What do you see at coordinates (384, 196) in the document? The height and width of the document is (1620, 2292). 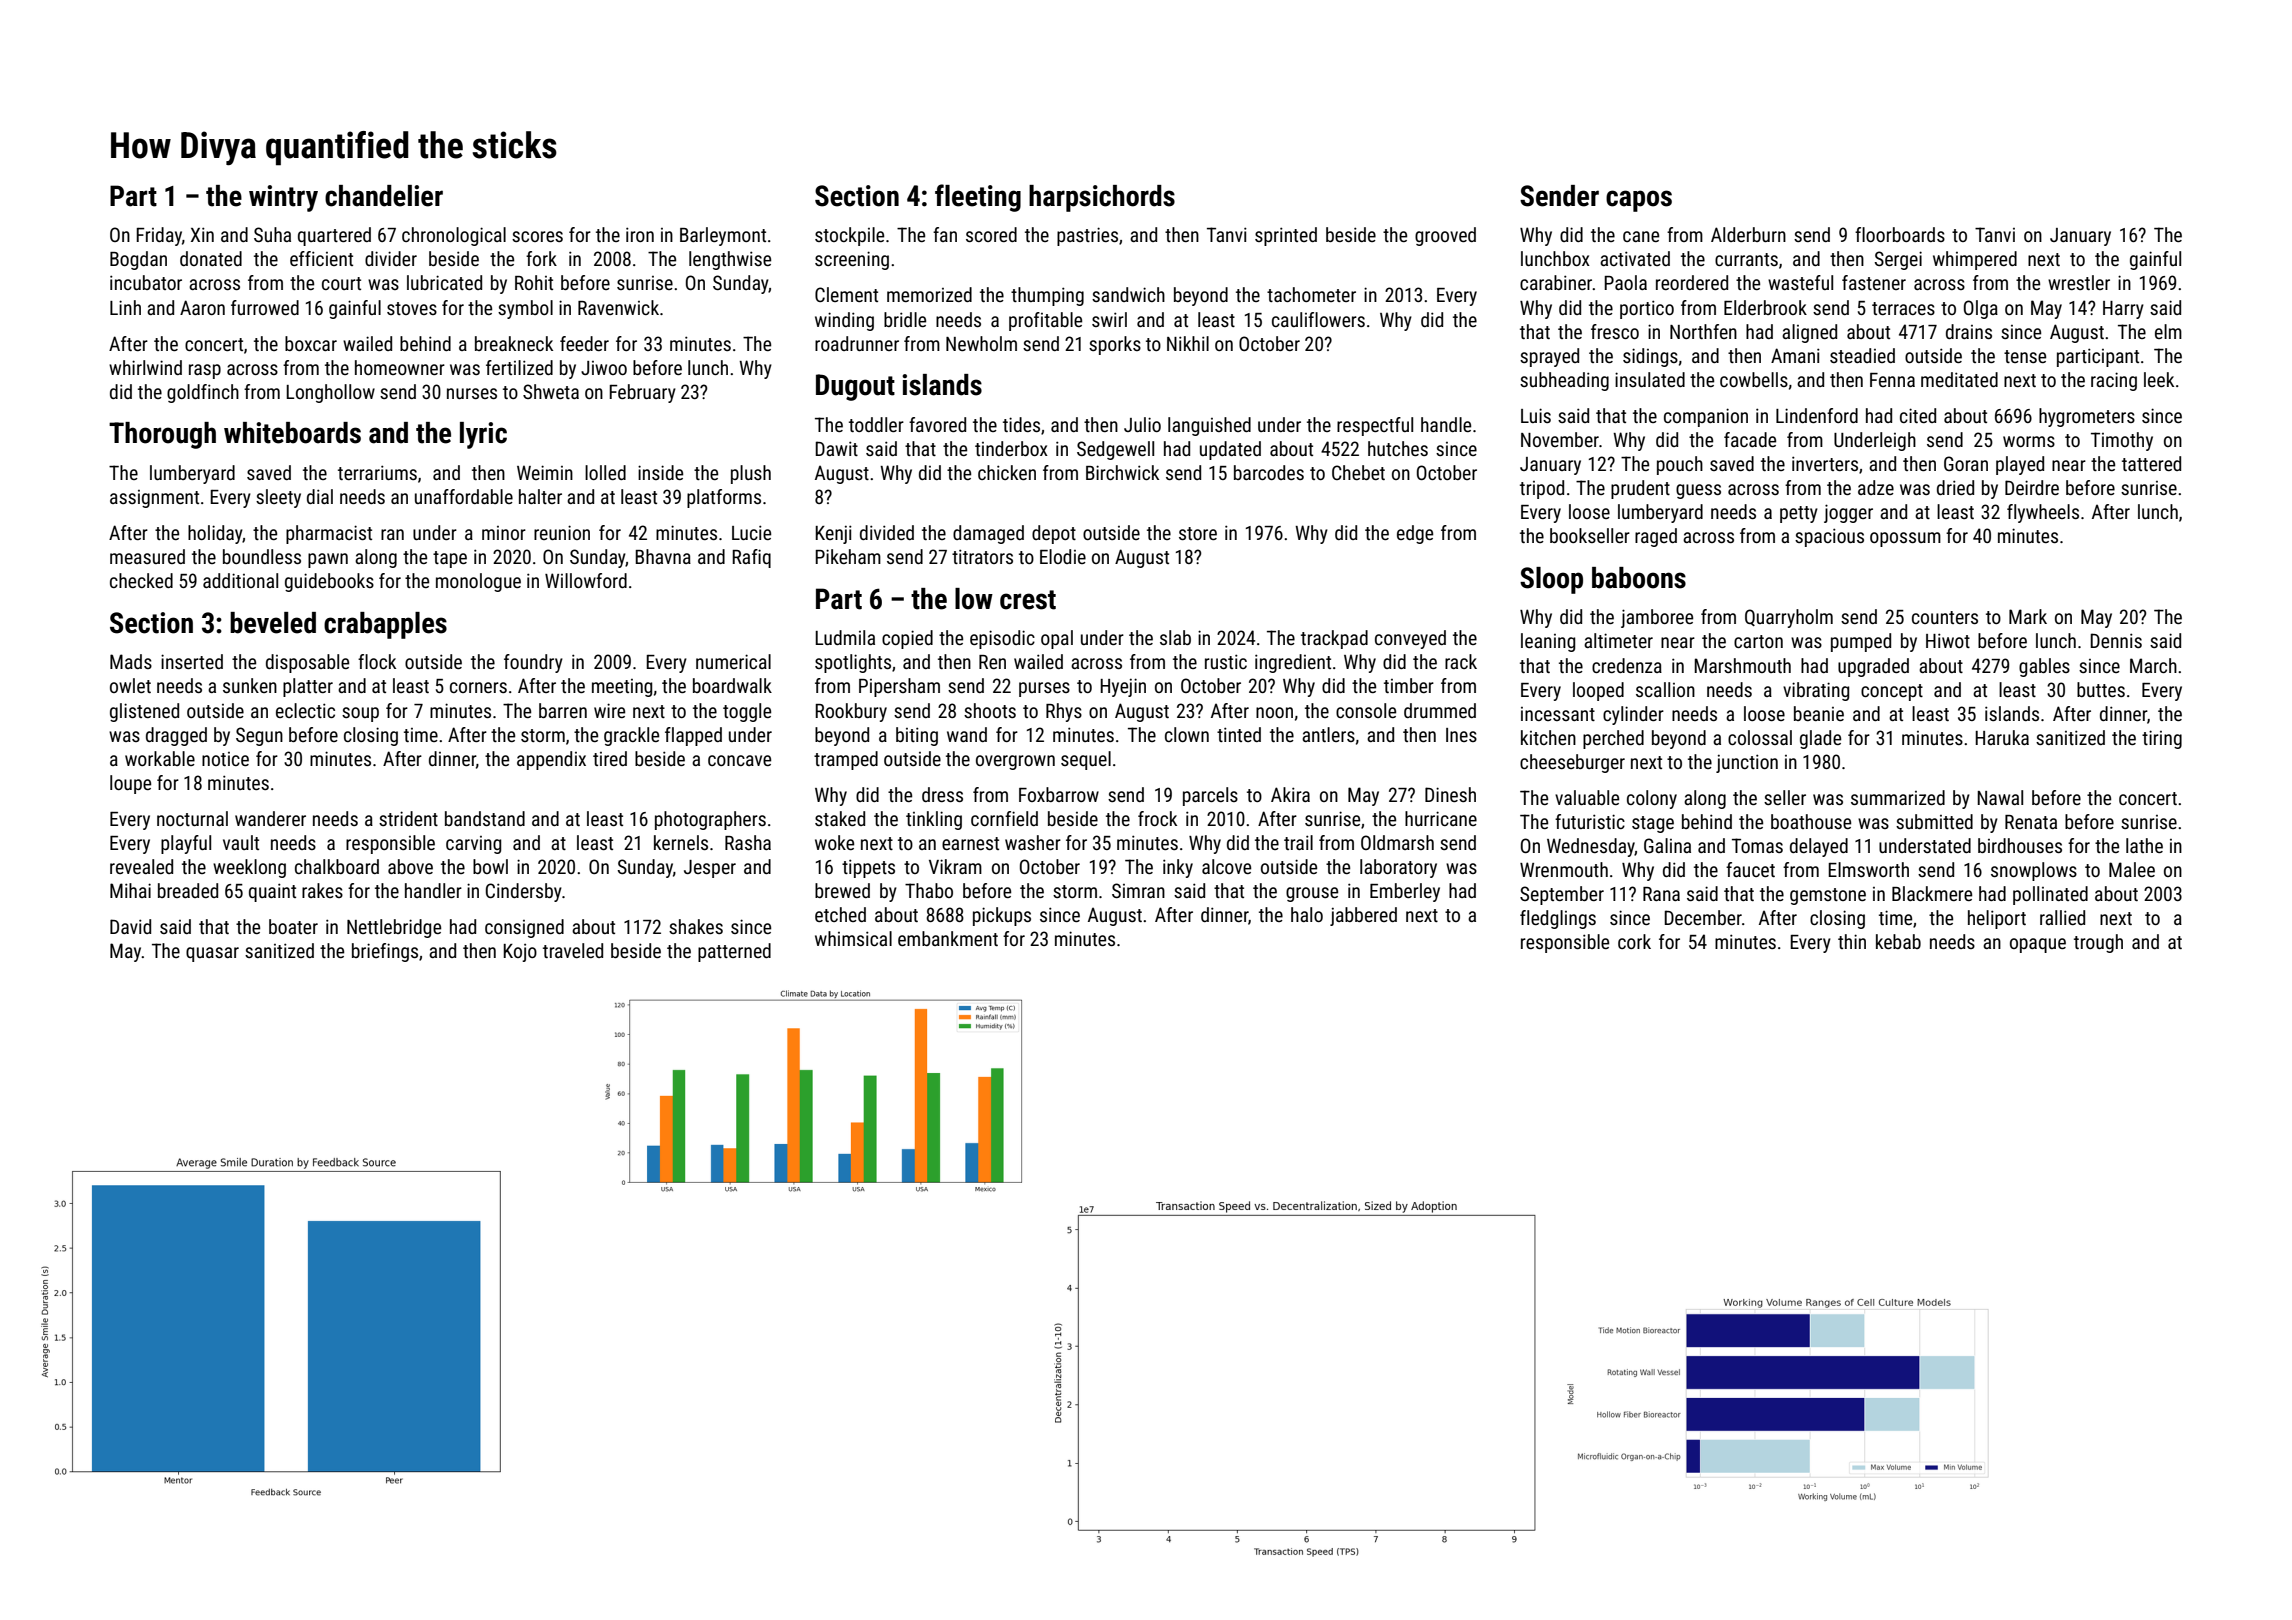 I see `chandelier` at bounding box center [384, 196].
